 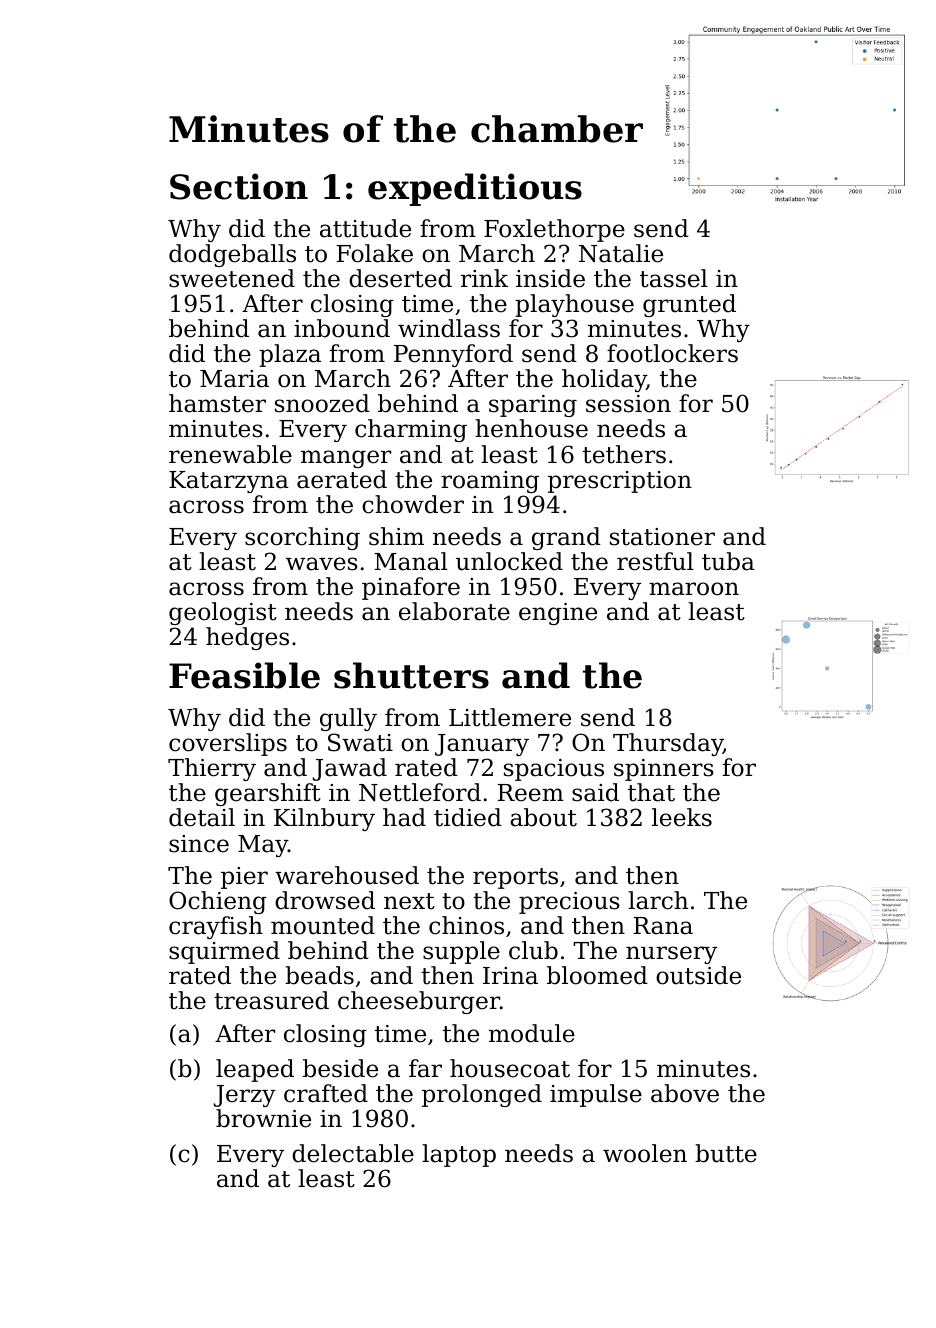 What do you see at coordinates (685, 1093) in the document?
I see `above` at bounding box center [685, 1093].
